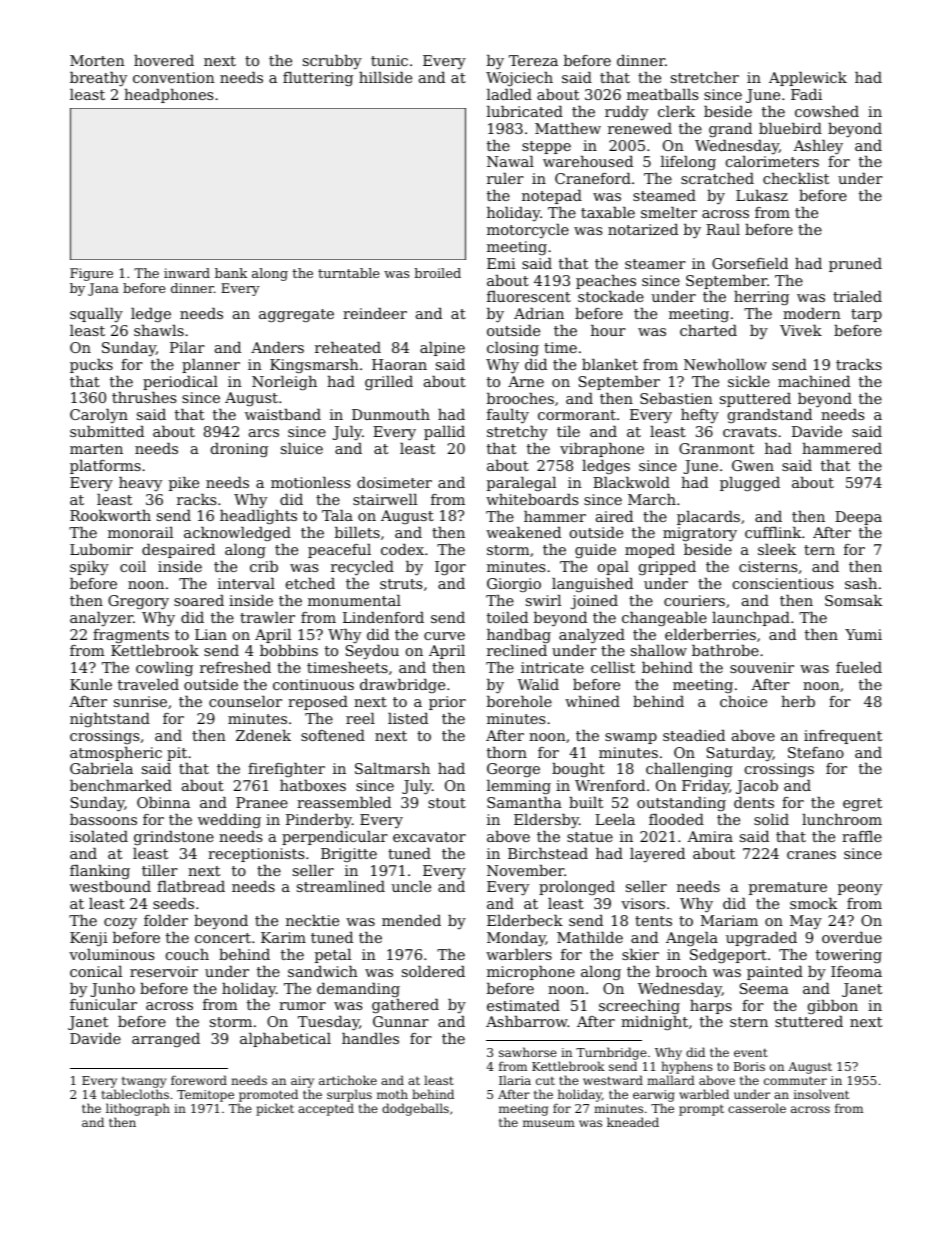 Image resolution: width=952 pixels, height=1233 pixels. What do you see at coordinates (708, 330) in the image?
I see `charted` at bounding box center [708, 330].
